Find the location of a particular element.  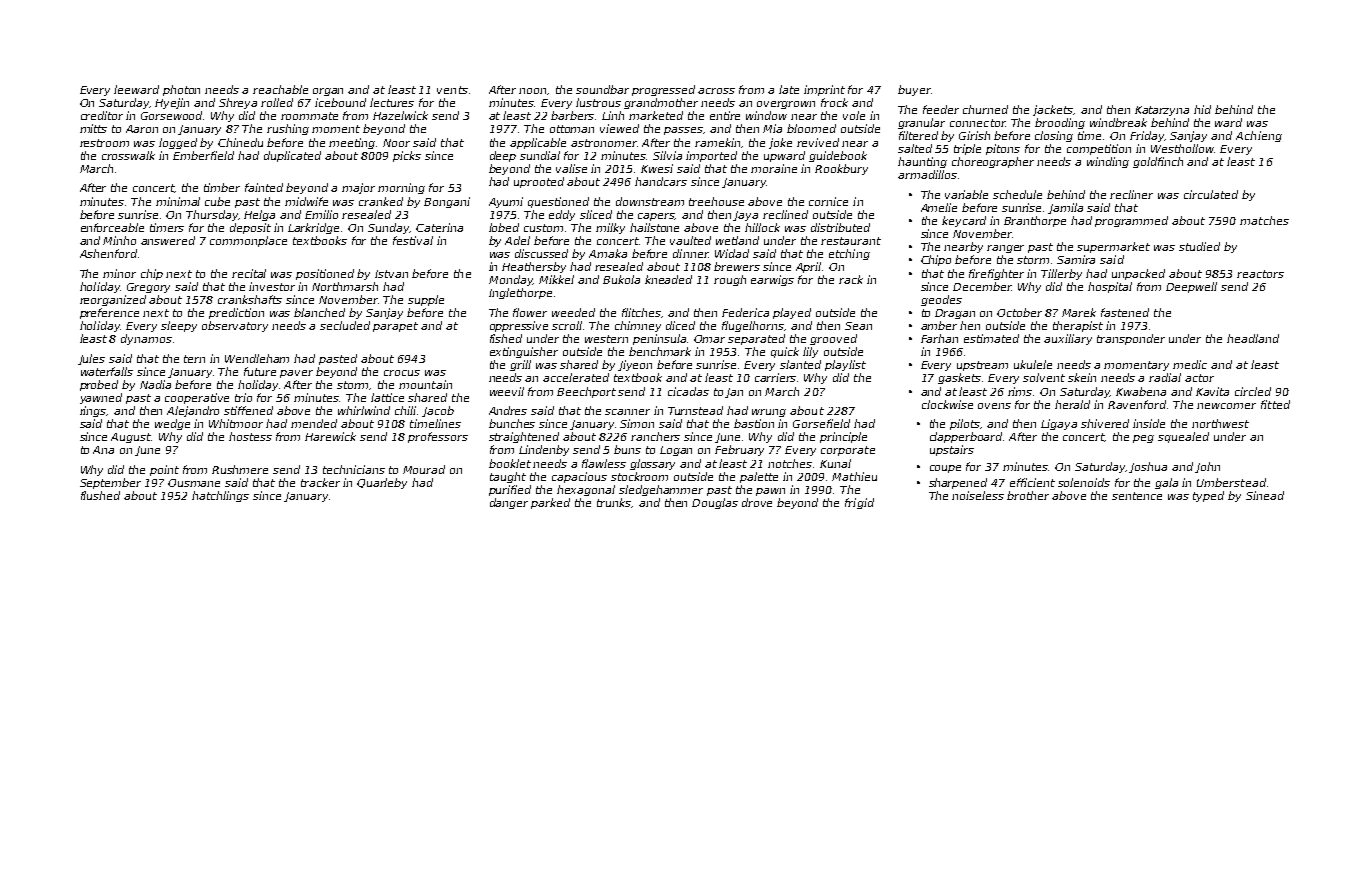

matches is located at coordinates (1264, 220).
